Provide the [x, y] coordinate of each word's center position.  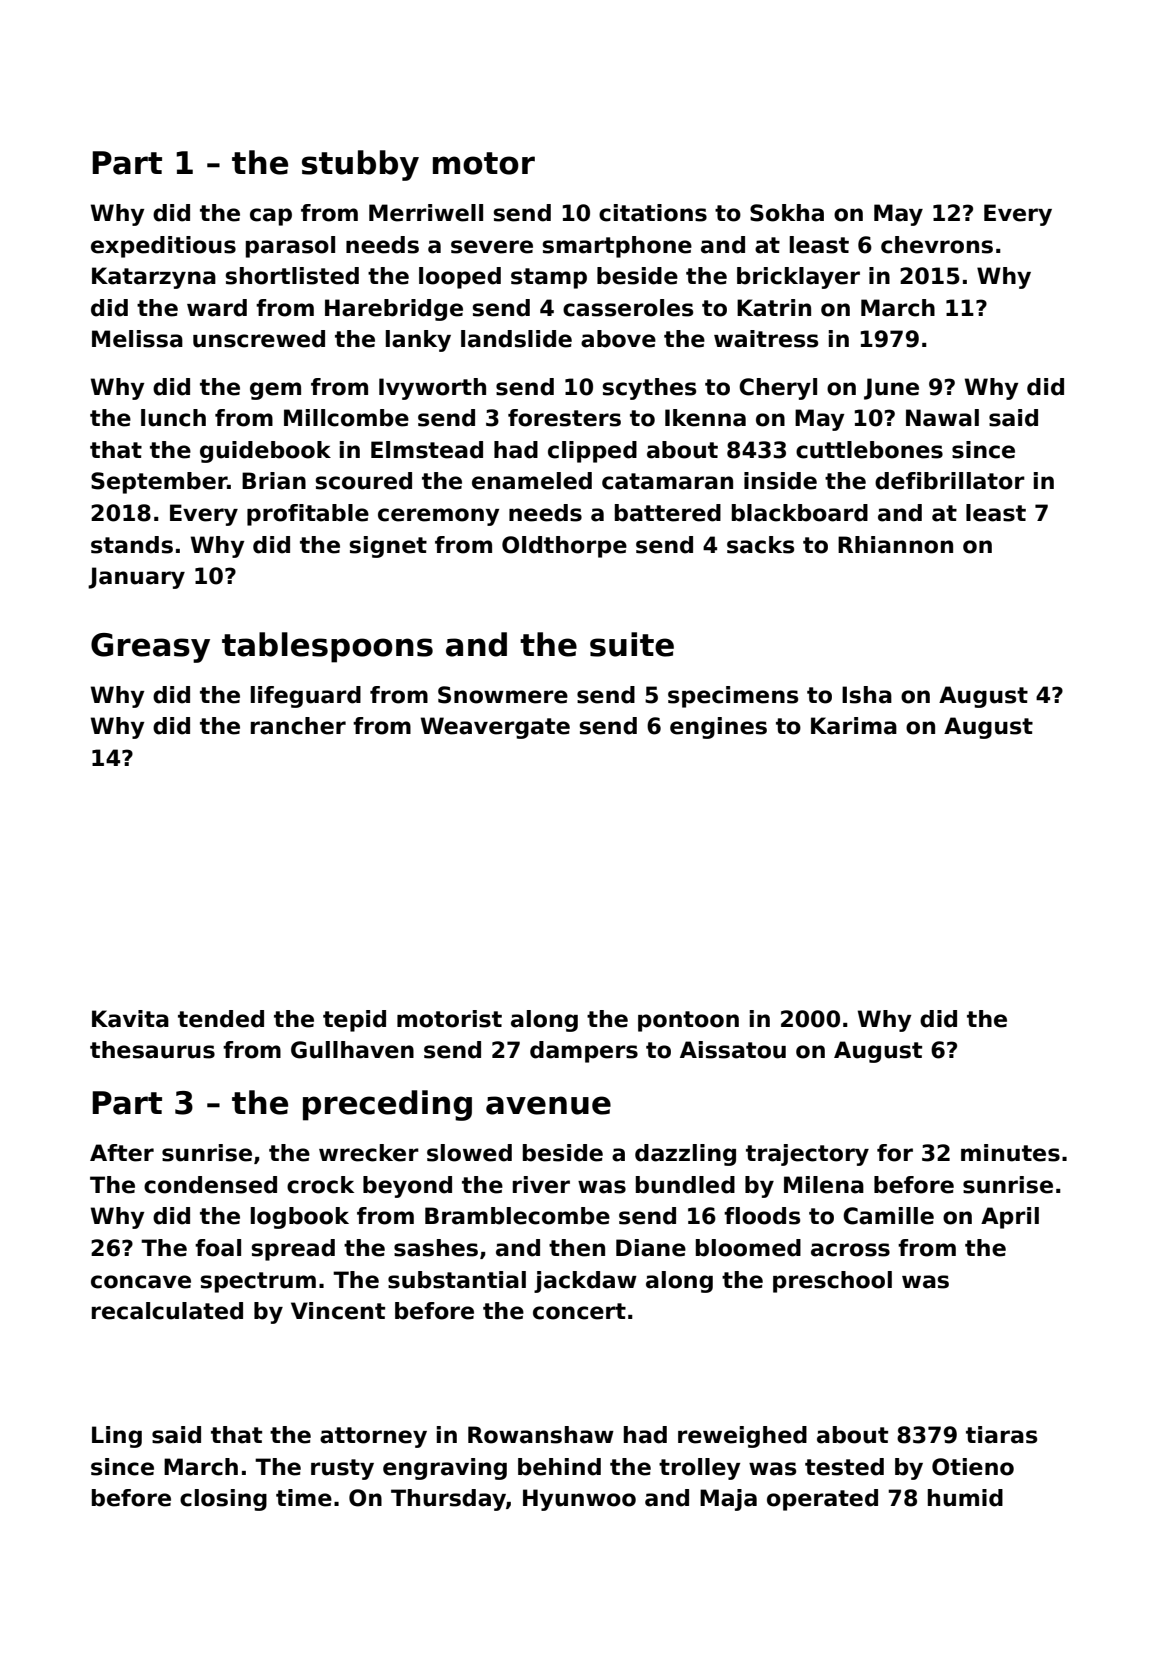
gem [275, 391]
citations [653, 213]
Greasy [150, 648]
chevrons [937, 245]
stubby [360, 165]
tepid [354, 1021]
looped [460, 278]
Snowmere [503, 695]
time [304, 1498]
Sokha [787, 213]
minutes [1010, 1153]
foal [218, 1248]
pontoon [688, 1021]
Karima [854, 726]
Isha [867, 695]
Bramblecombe [517, 1216]
